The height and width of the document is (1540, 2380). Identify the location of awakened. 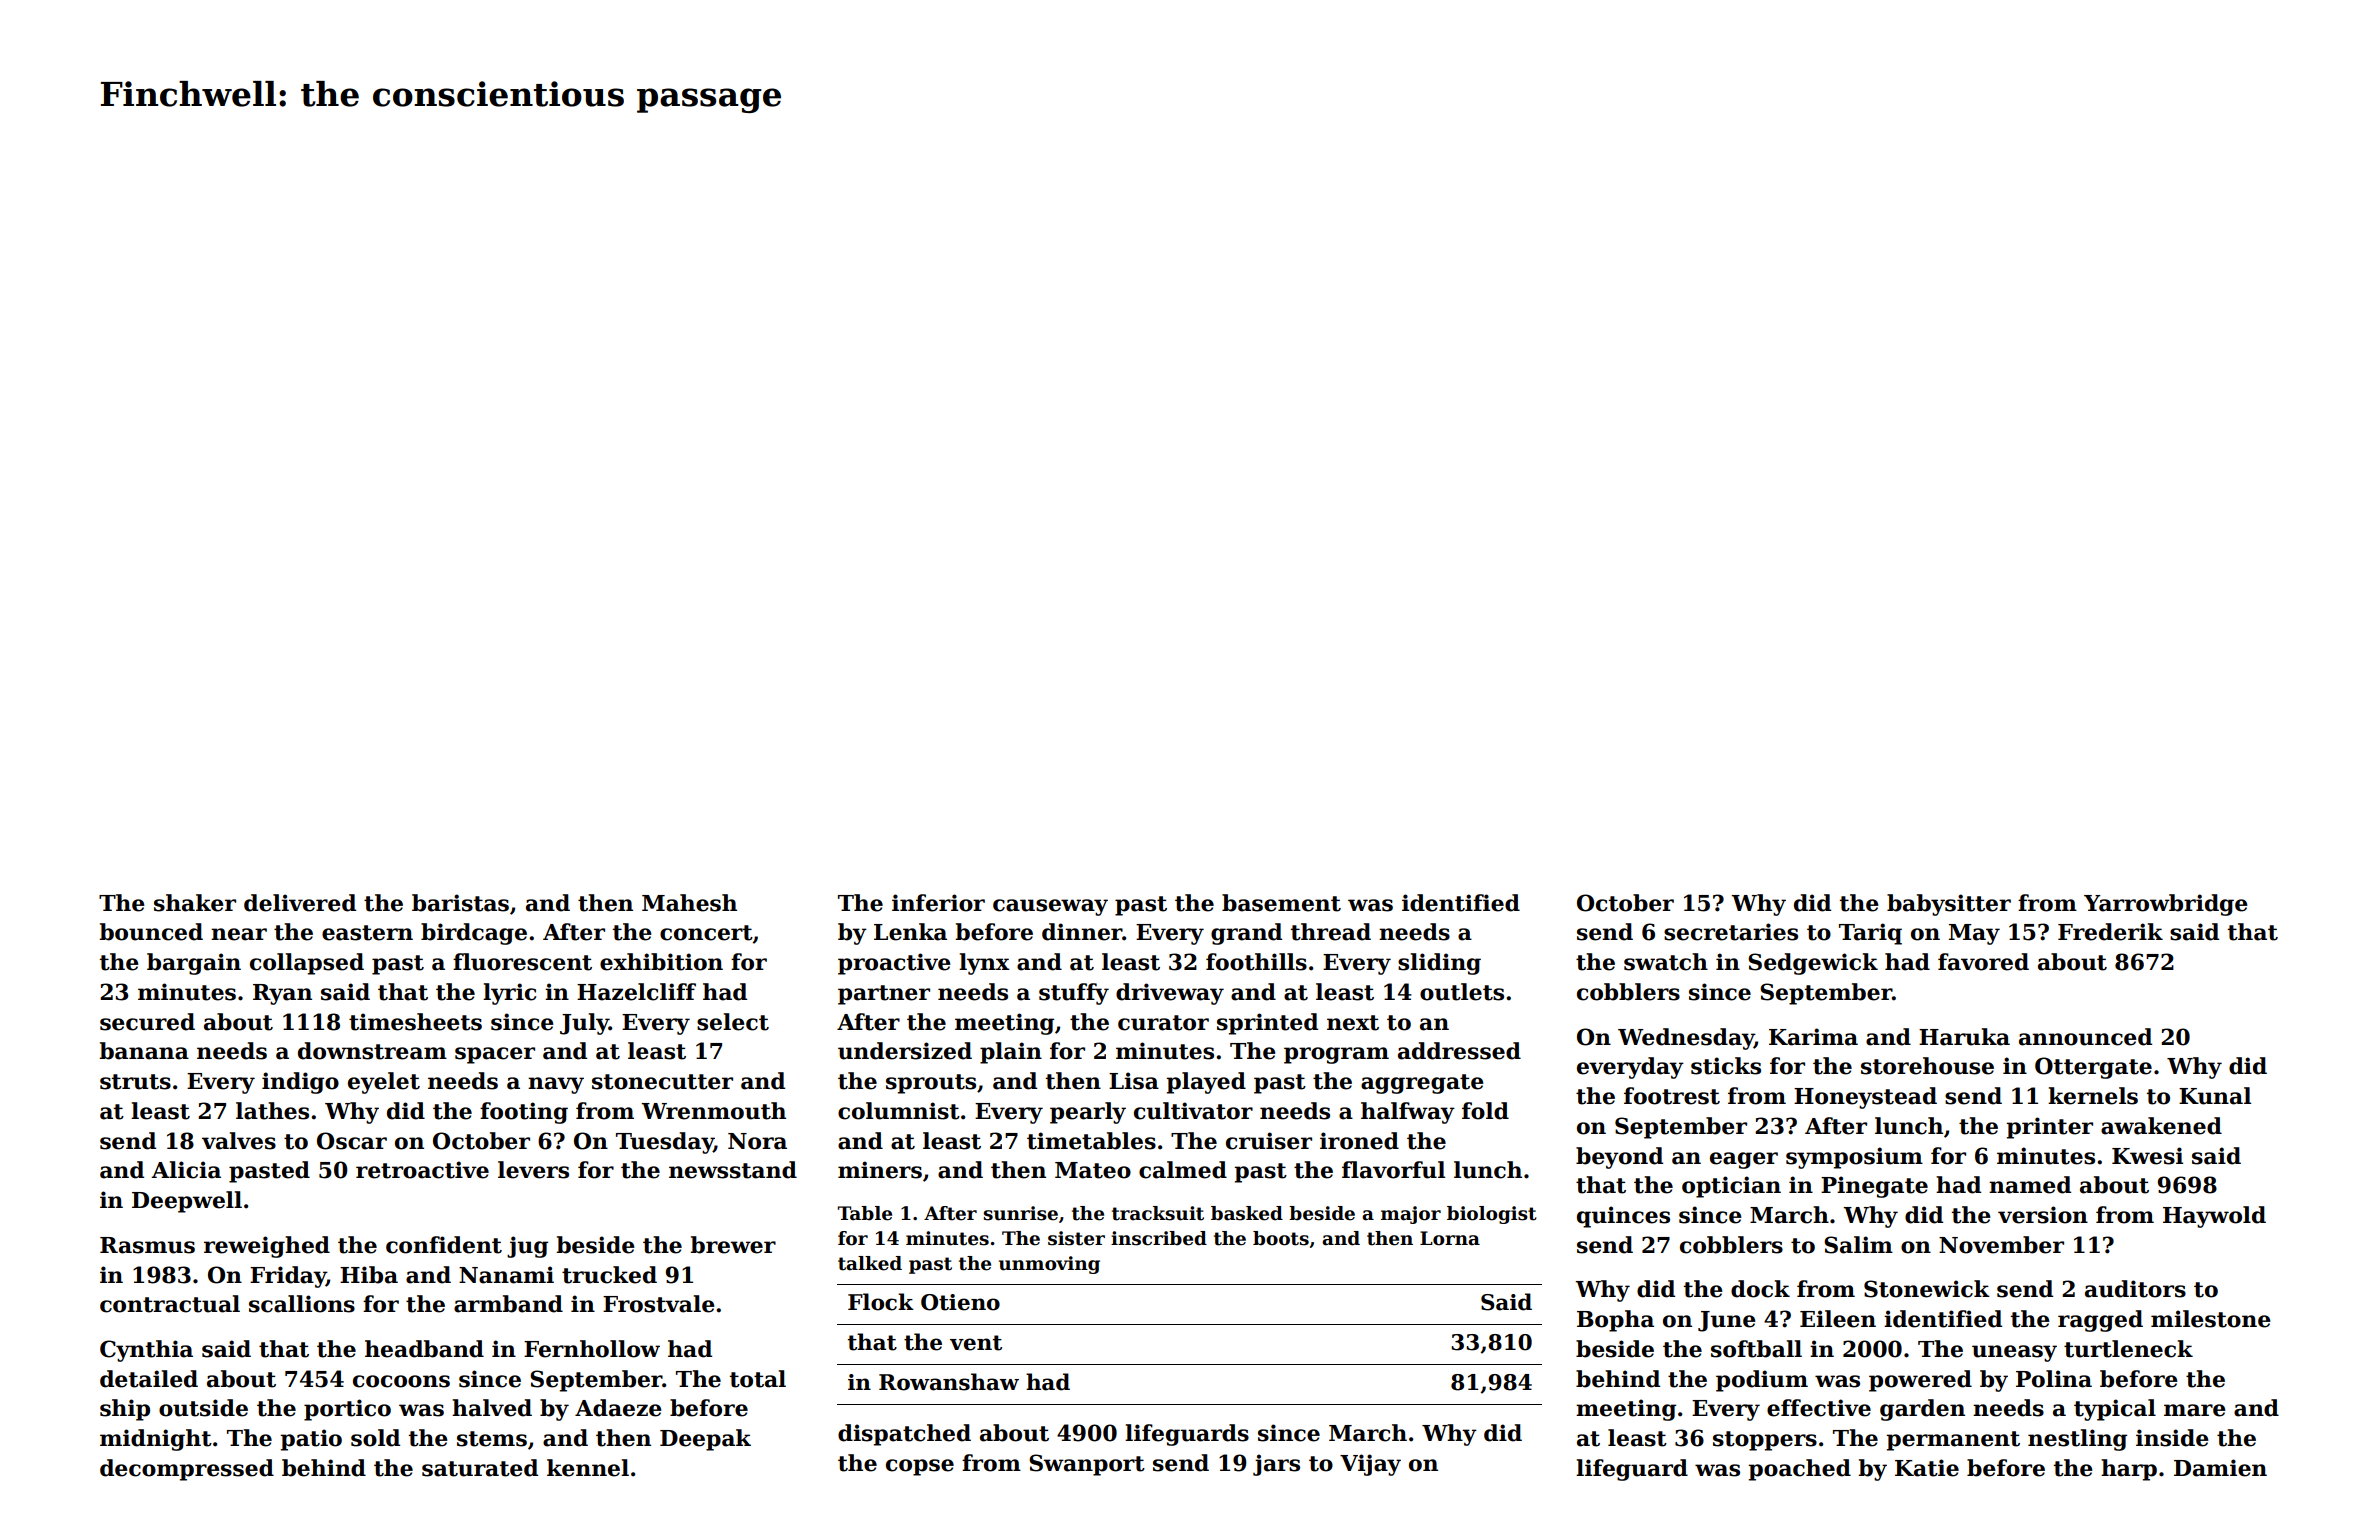
(2161, 1126).
